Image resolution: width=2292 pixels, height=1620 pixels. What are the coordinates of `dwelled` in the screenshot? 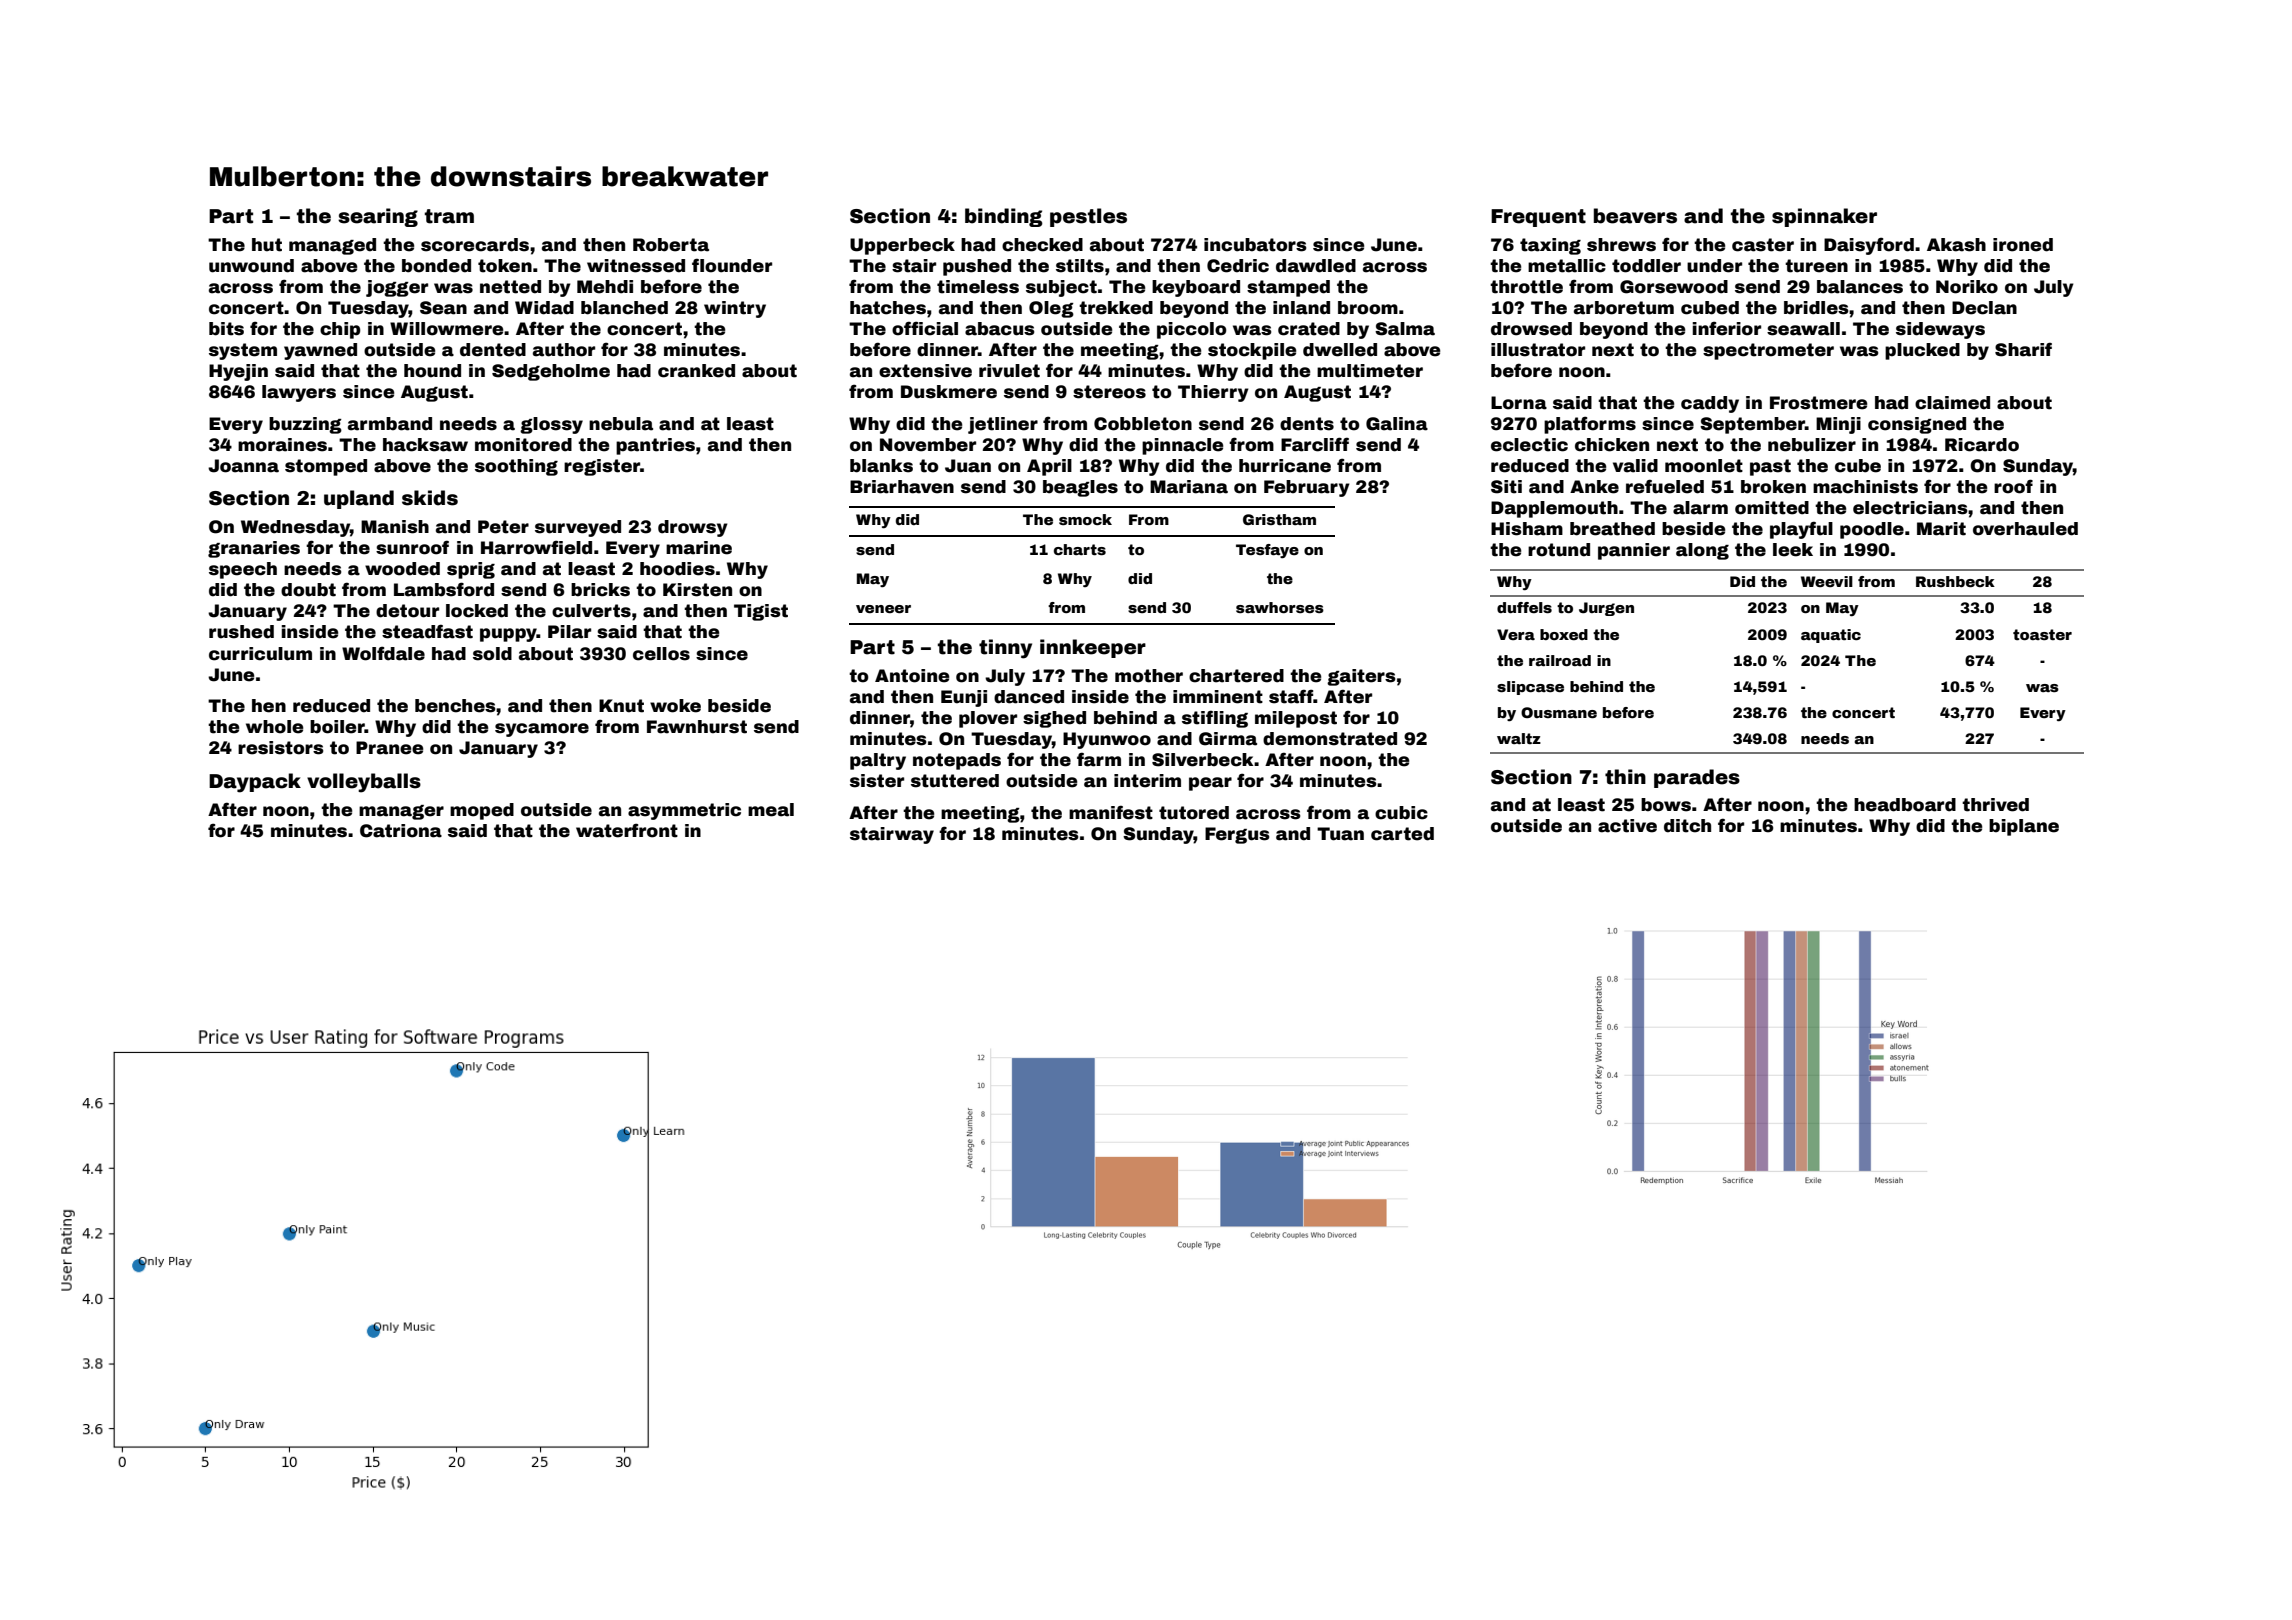 It's located at (1340, 350).
